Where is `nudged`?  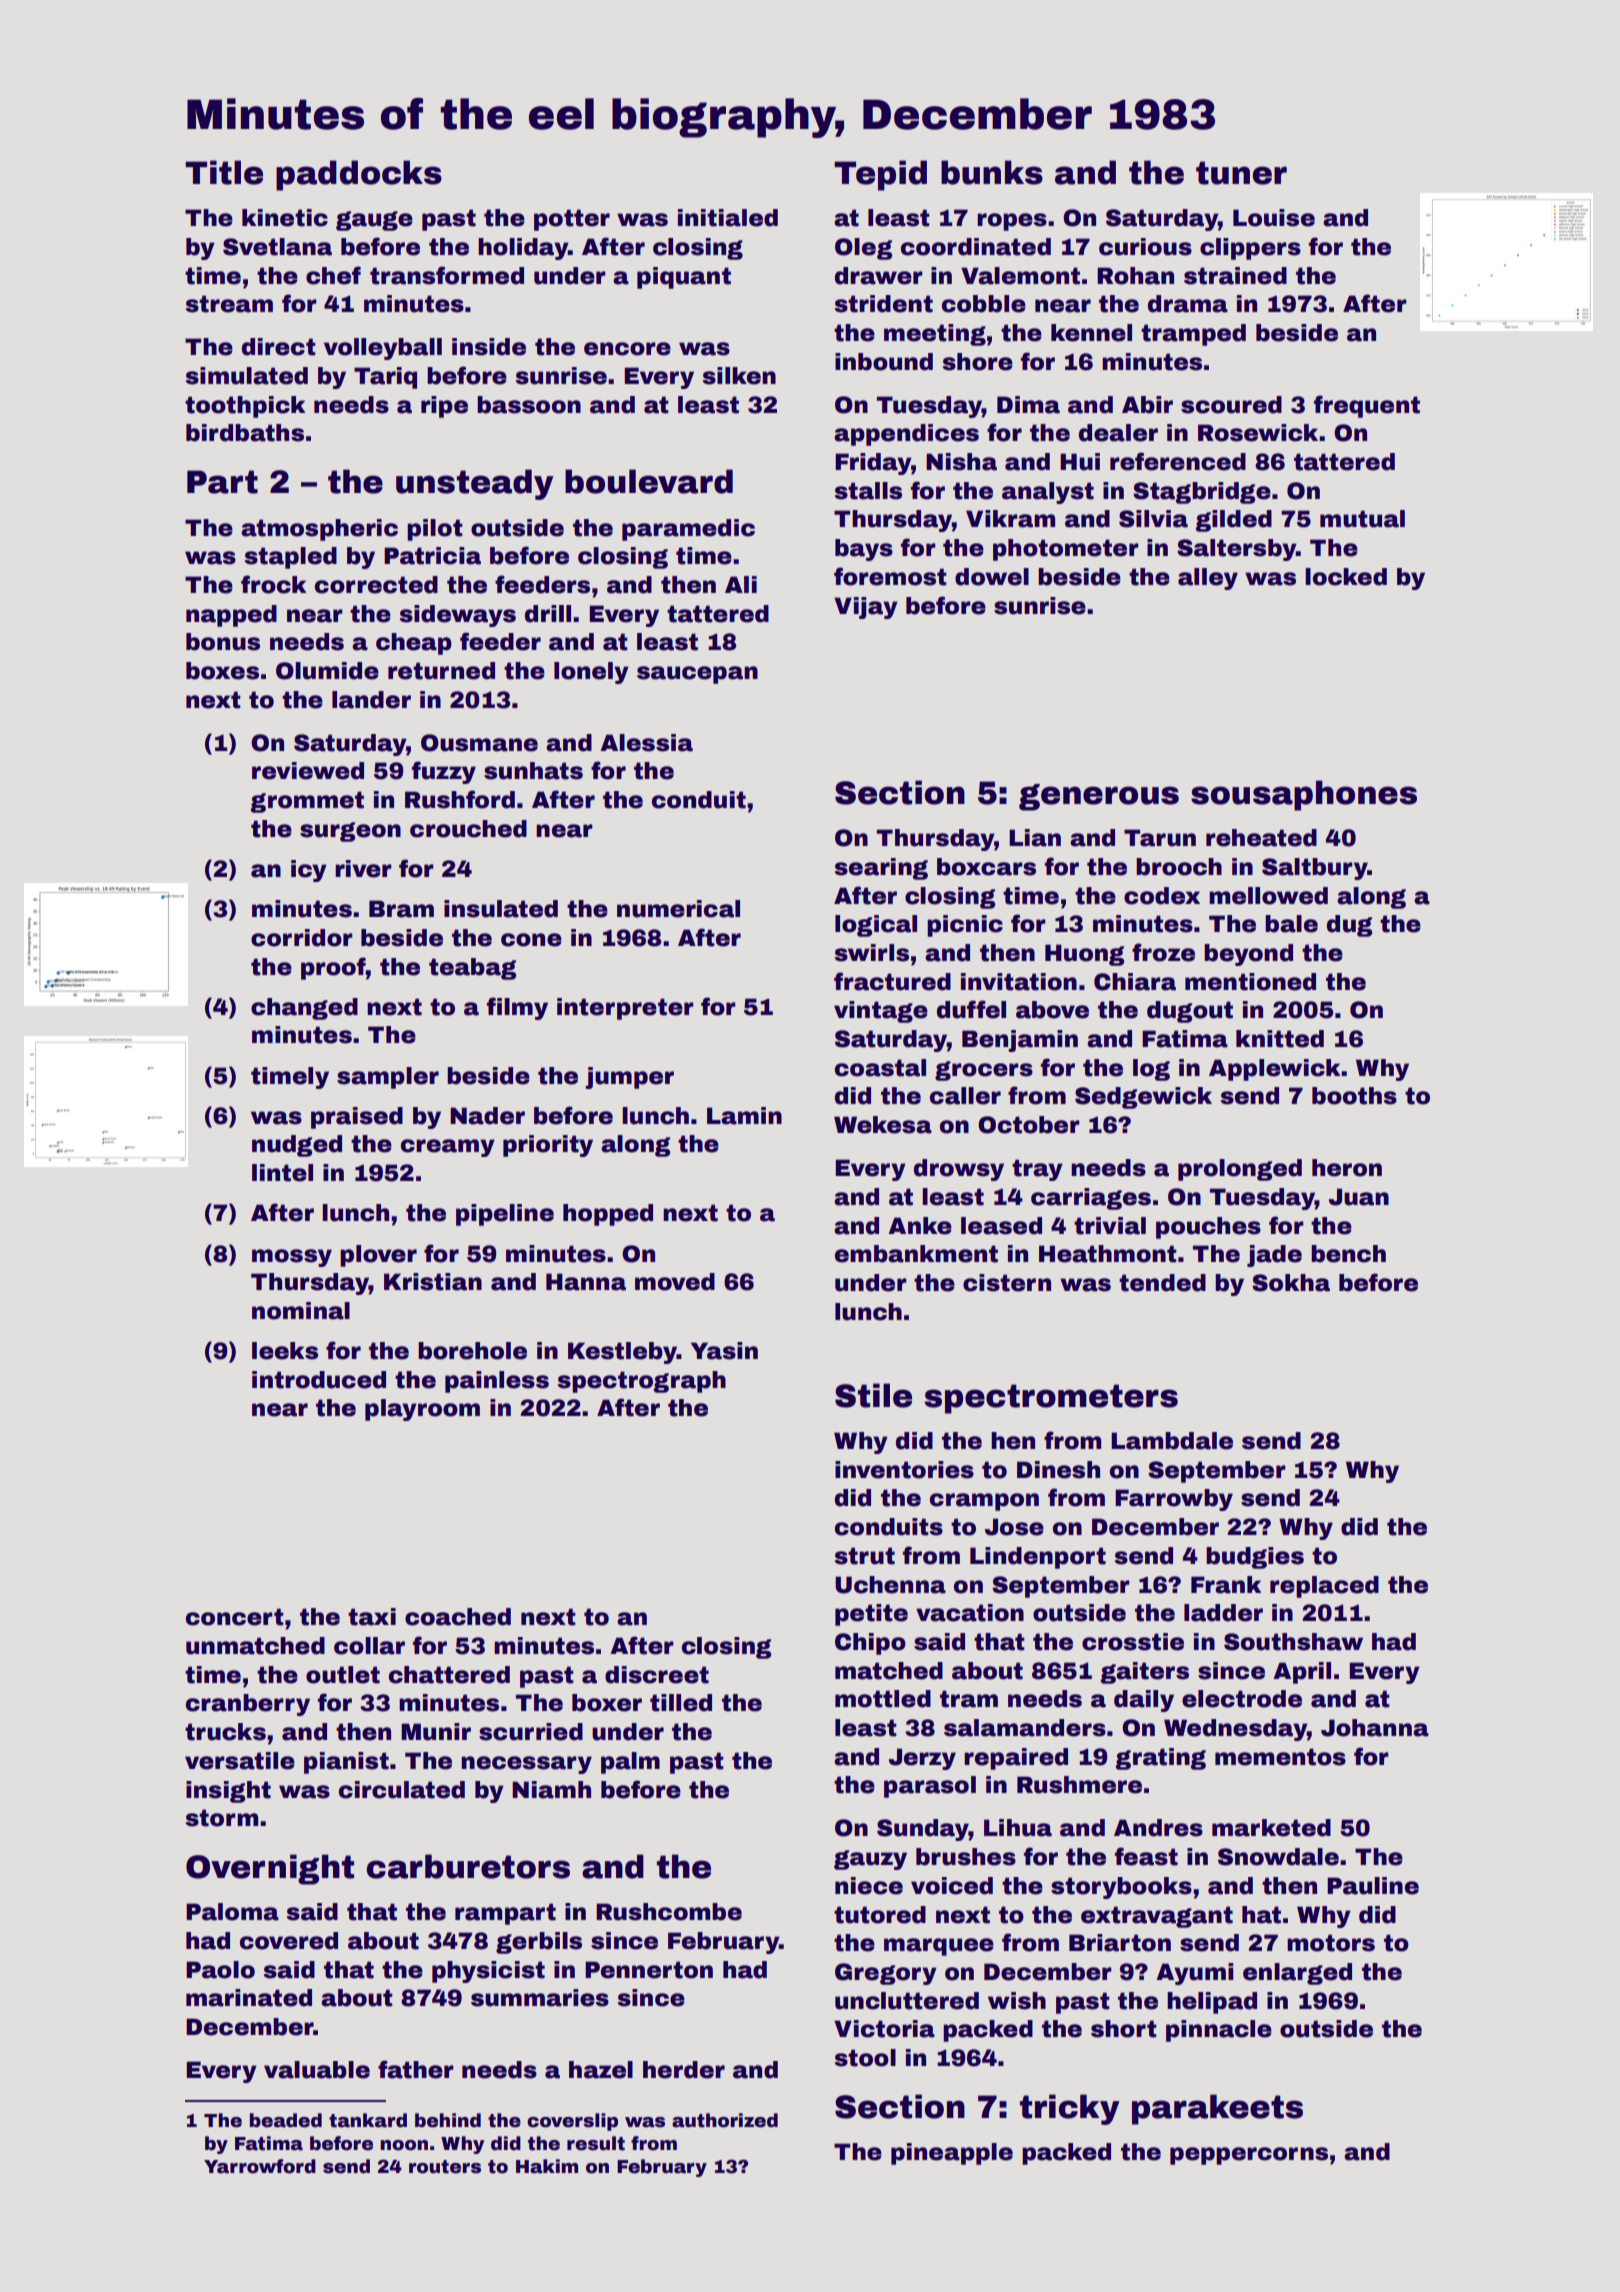 nudged is located at coordinates (297, 1146).
